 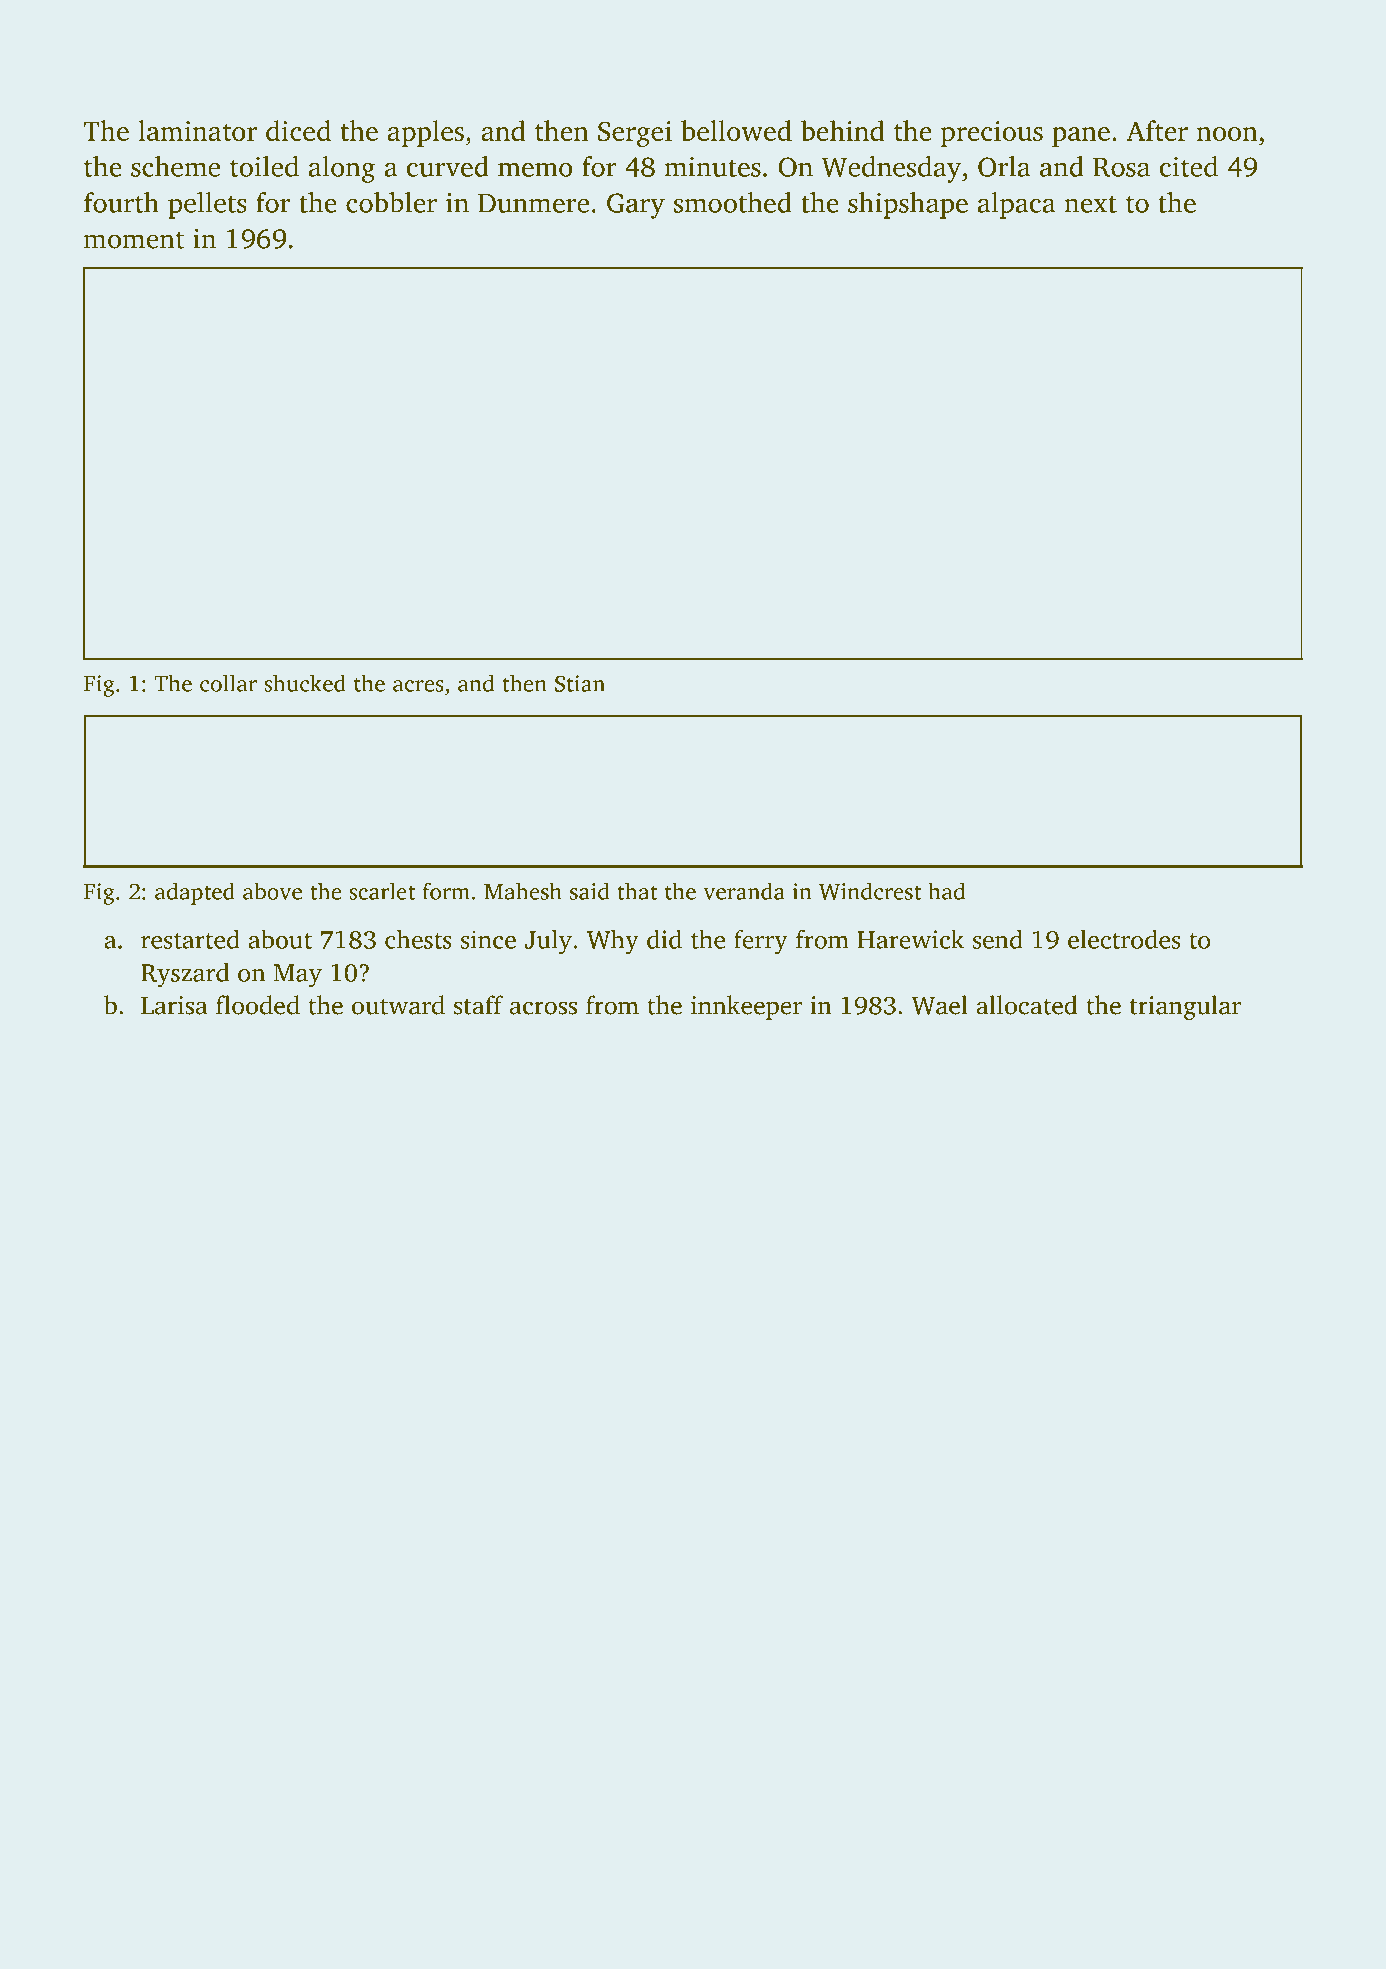 What do you see at coordinates (843, 130) in the screenshot?
I see `behind` at bounding box center [843, 130].
